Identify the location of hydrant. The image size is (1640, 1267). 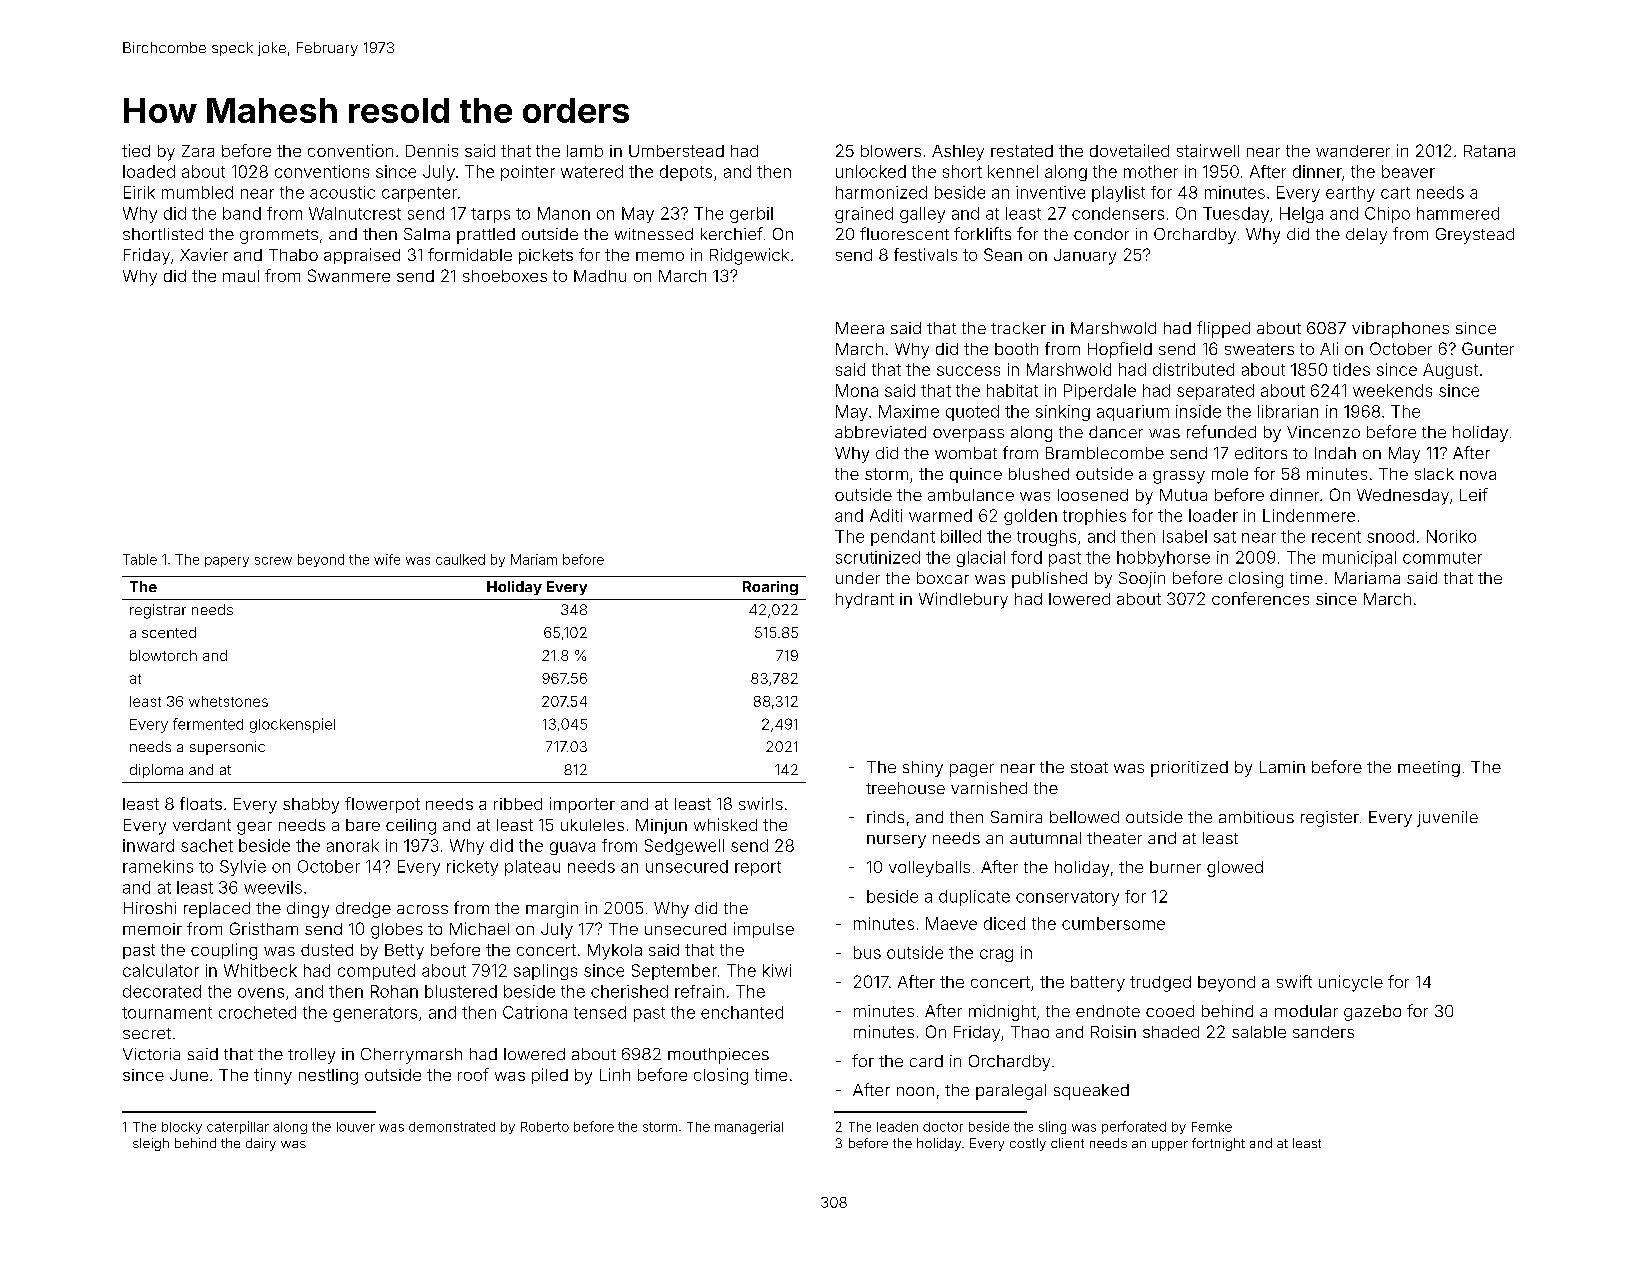
(865, 601).
